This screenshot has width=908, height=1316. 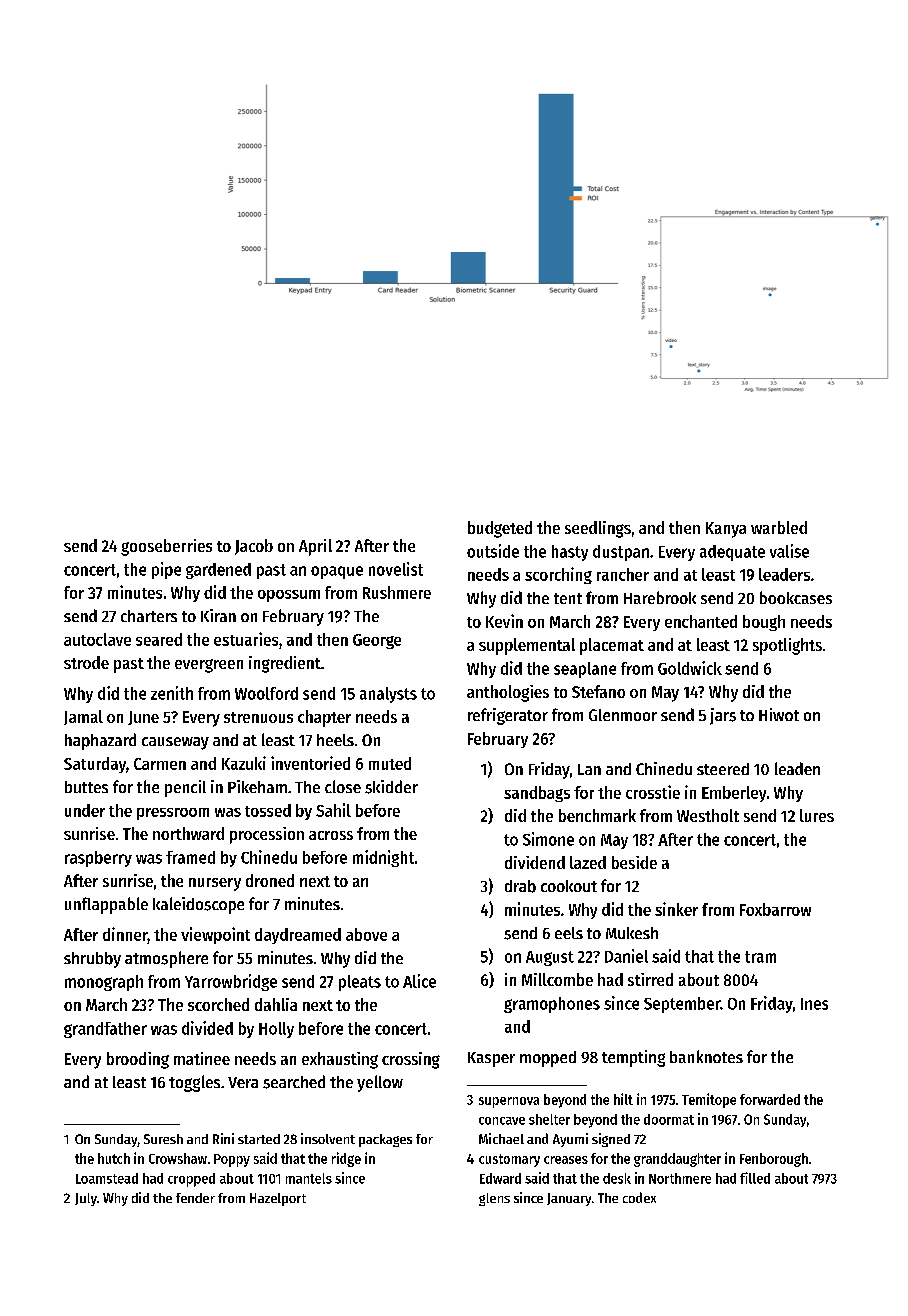 I want to click on northward, so click(x=188, y=833).
